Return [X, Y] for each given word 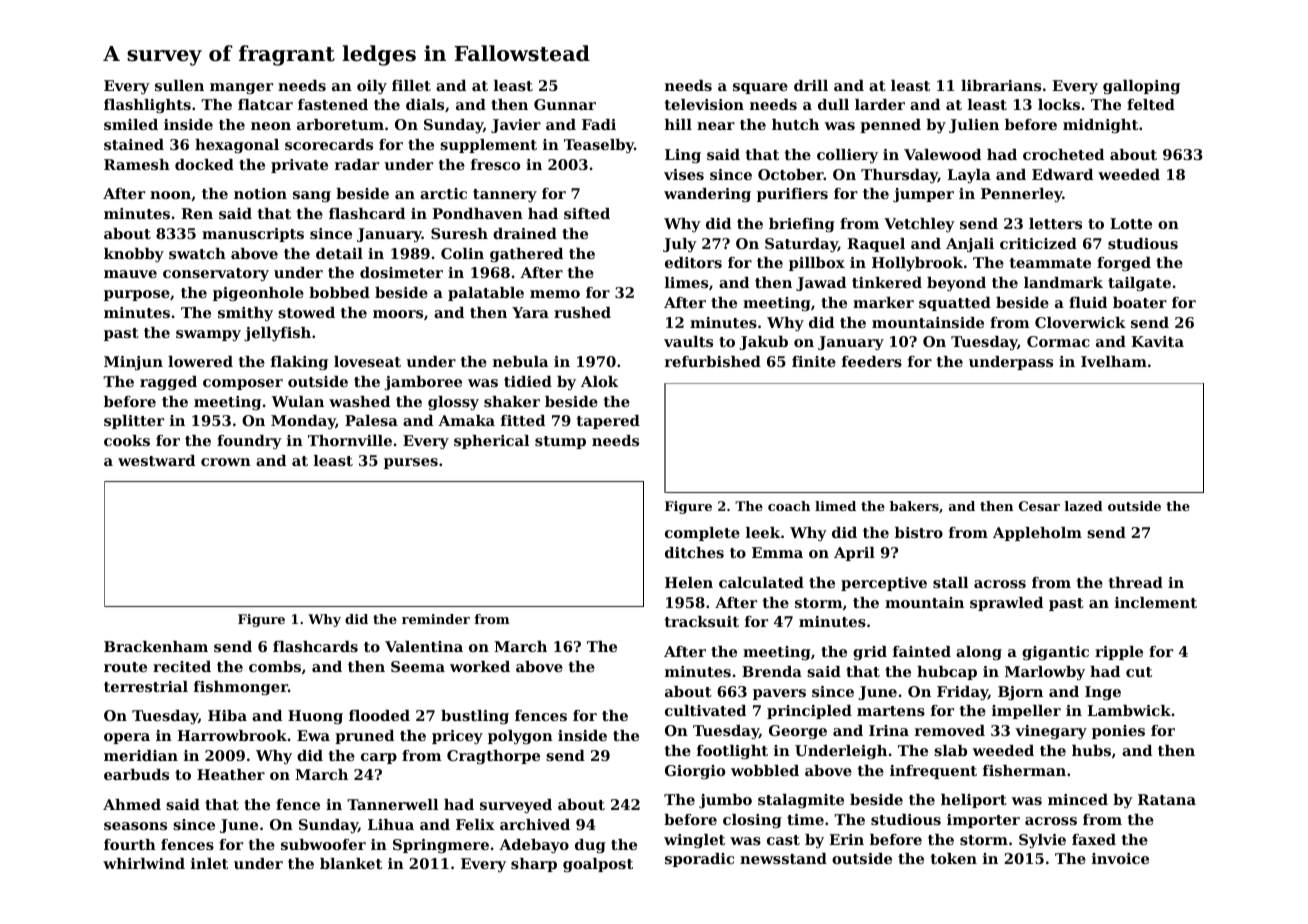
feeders [872, 361]
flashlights [147, 106]
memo [555, 294]
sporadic [699, 860]
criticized [1038, 243]
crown [226, 462]
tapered [608, 422]
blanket [351, 863]
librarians [1001, 85]
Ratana [1167, 799]
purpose [137, 295]
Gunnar [565, 104]
